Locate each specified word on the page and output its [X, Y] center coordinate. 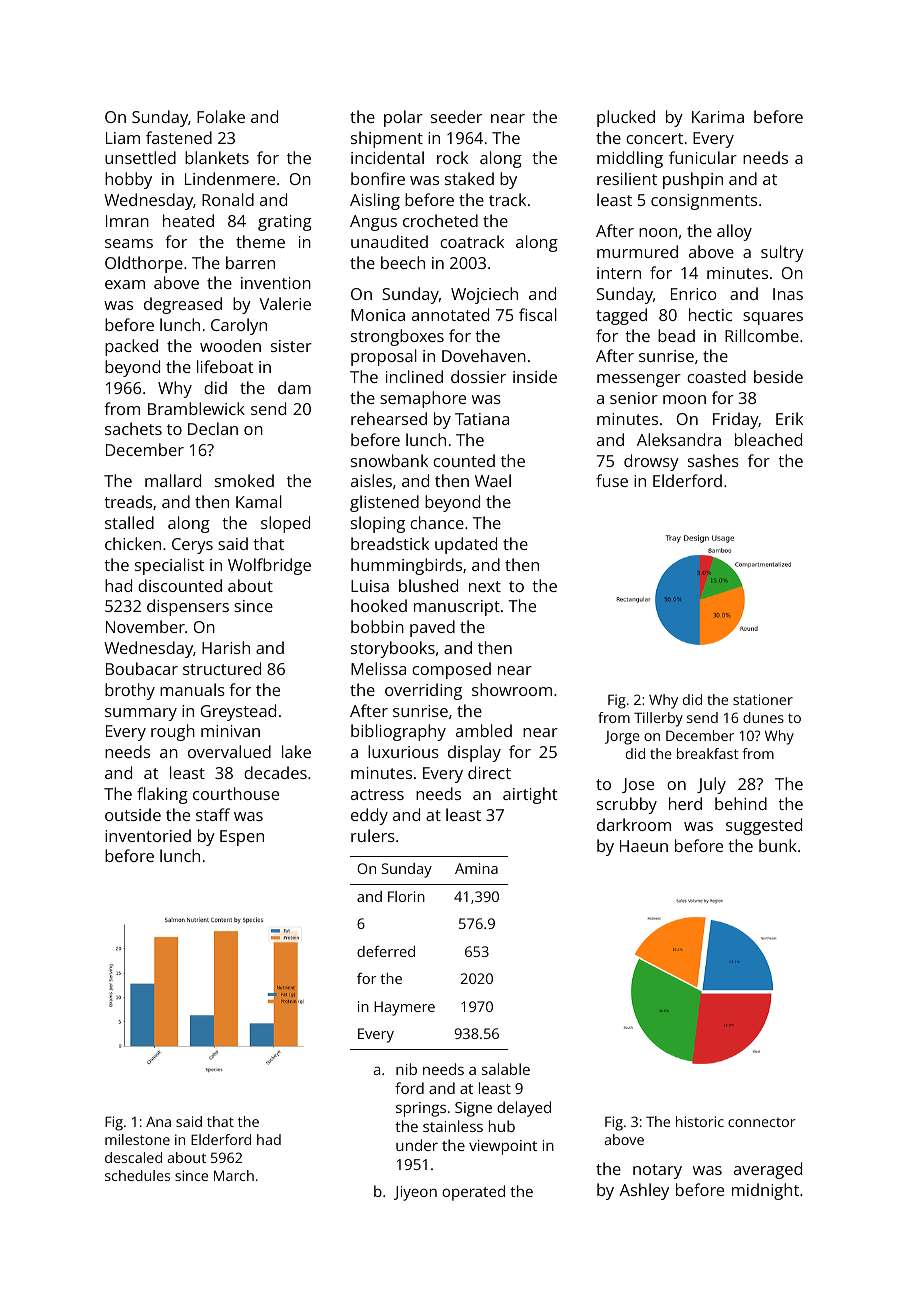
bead [676, 335]
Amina [476, 868]
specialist [169, 566]
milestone [137, 1139]
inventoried [148, 835]
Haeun [644, 846]
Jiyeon [415, 1193]
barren [250, 262]
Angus [373, 223]
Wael [493, 480]
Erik [789, 418]
